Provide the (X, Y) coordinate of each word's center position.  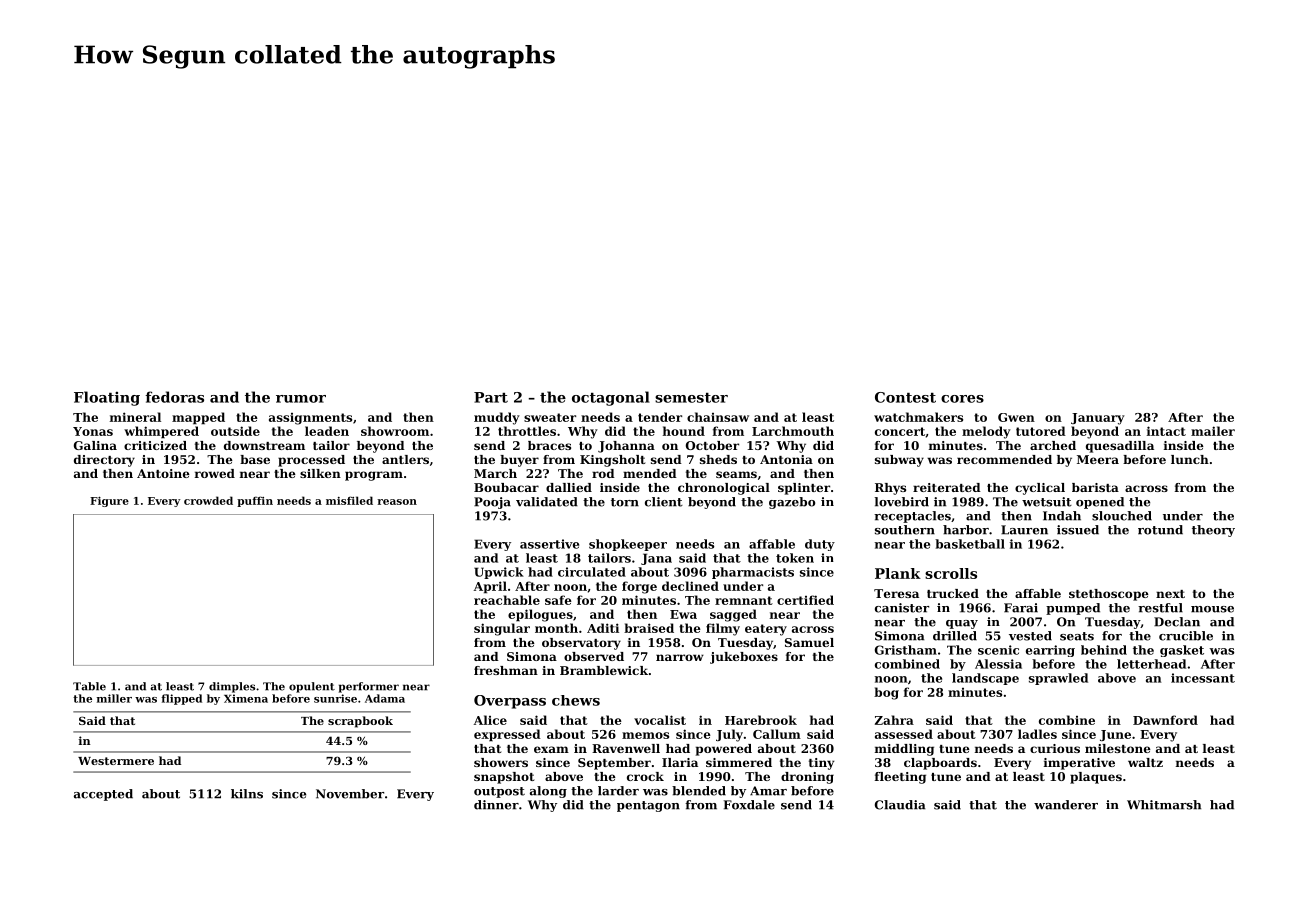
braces (549, 445)
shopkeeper (628, 545)
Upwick (499, 573)
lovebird (902, 502)
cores (962, 399)
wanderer (1066, 805)
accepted (103, 795)
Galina (95, 445)
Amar (768, 791)
